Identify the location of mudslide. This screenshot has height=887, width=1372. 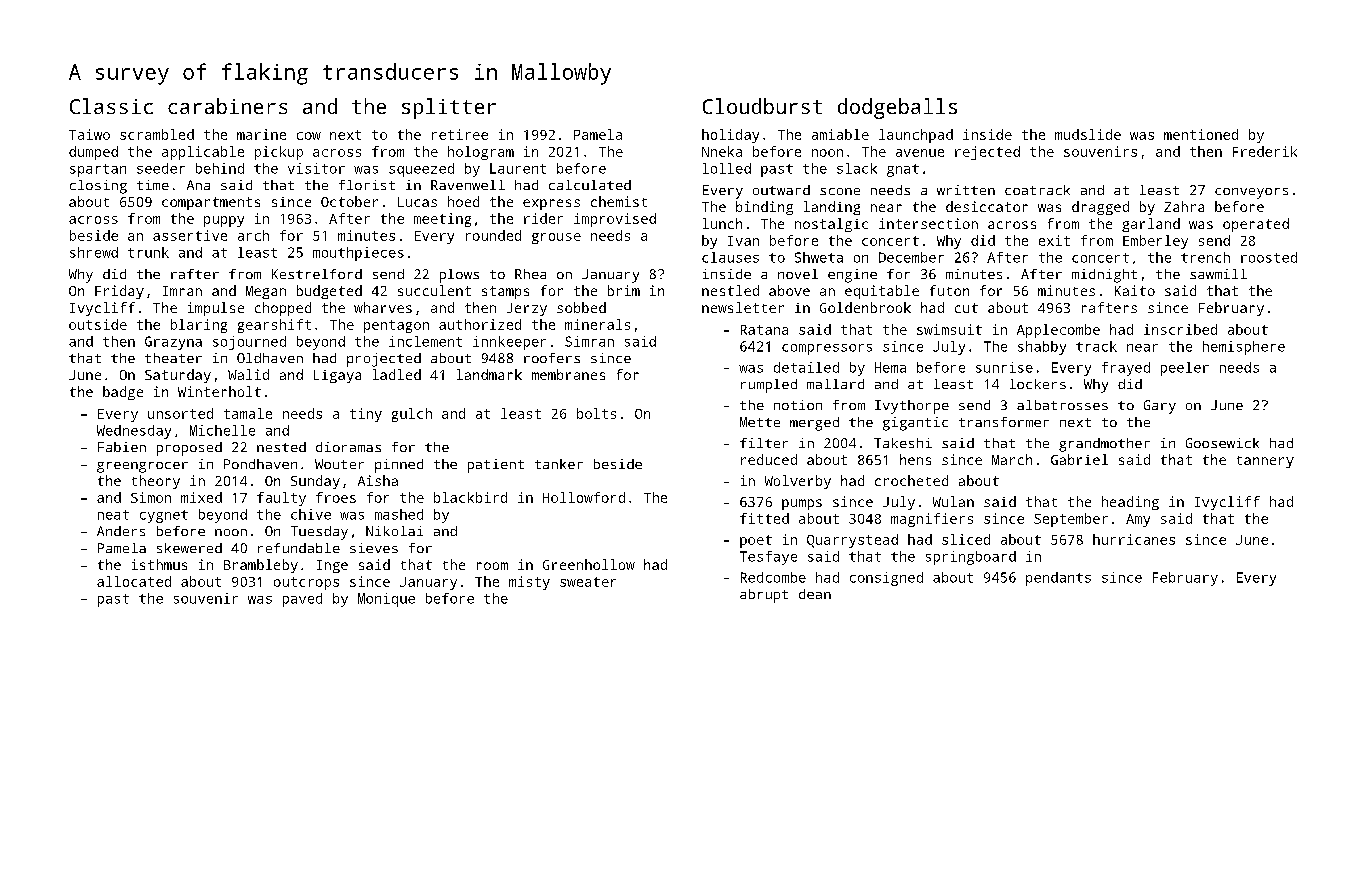
(1088, 134).
